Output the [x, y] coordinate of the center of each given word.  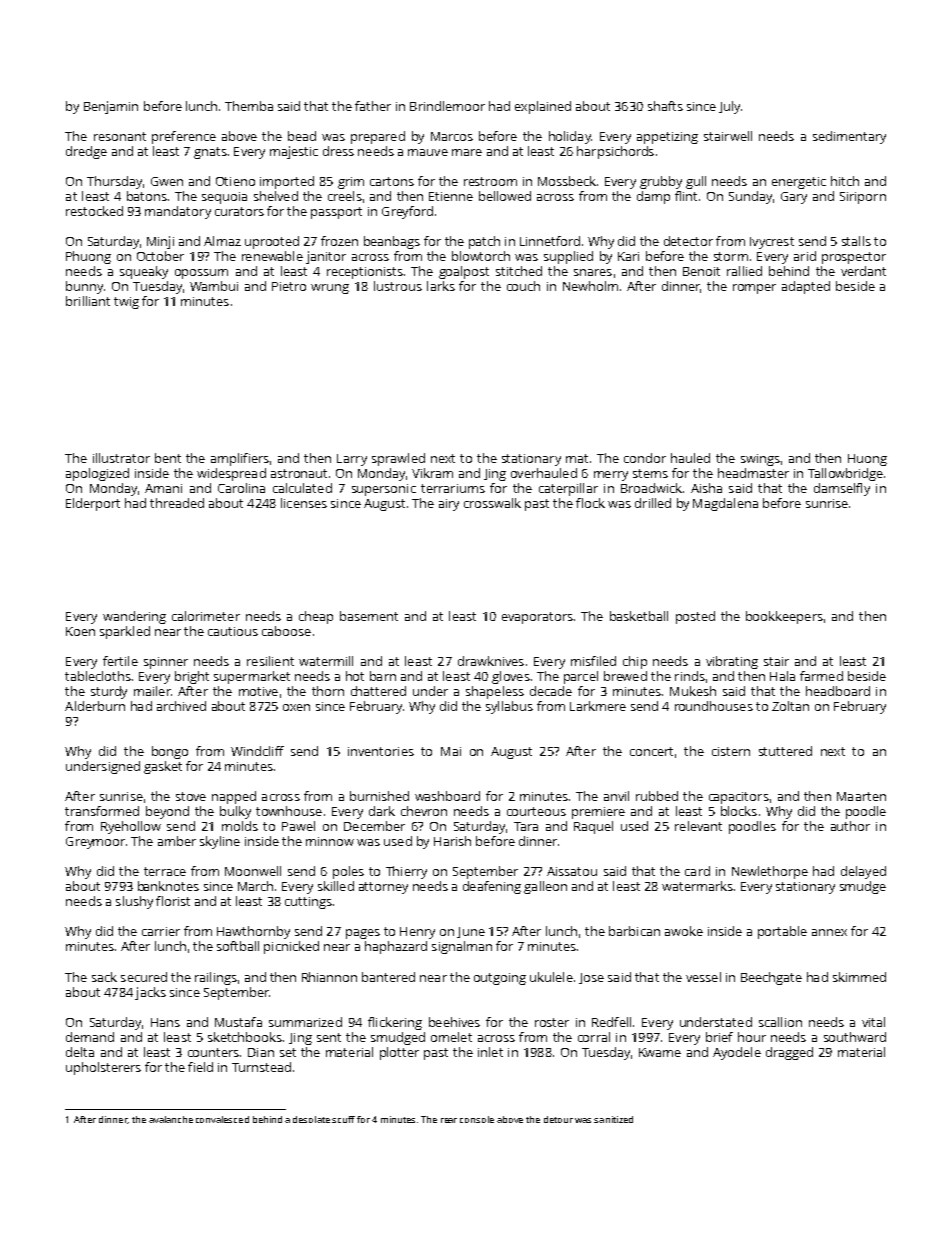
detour [558, 1119]
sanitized [613, 1119]
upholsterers [103, 1068]
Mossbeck [567, 181]
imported [287, 182]
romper [754, 289]
